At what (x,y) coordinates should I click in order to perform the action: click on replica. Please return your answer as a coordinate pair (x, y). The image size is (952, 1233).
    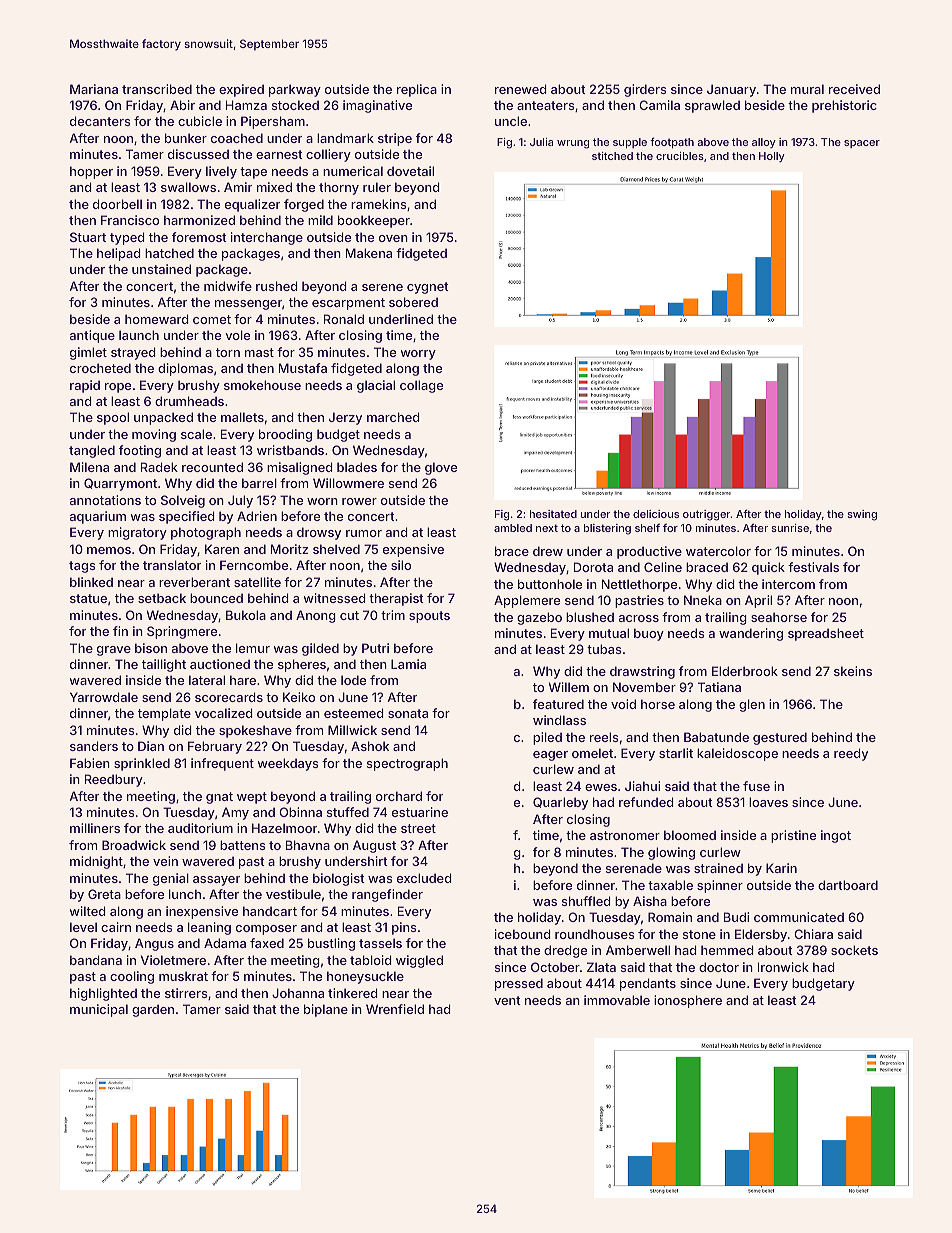
    Looking at the image, I should click on (417, 90).
